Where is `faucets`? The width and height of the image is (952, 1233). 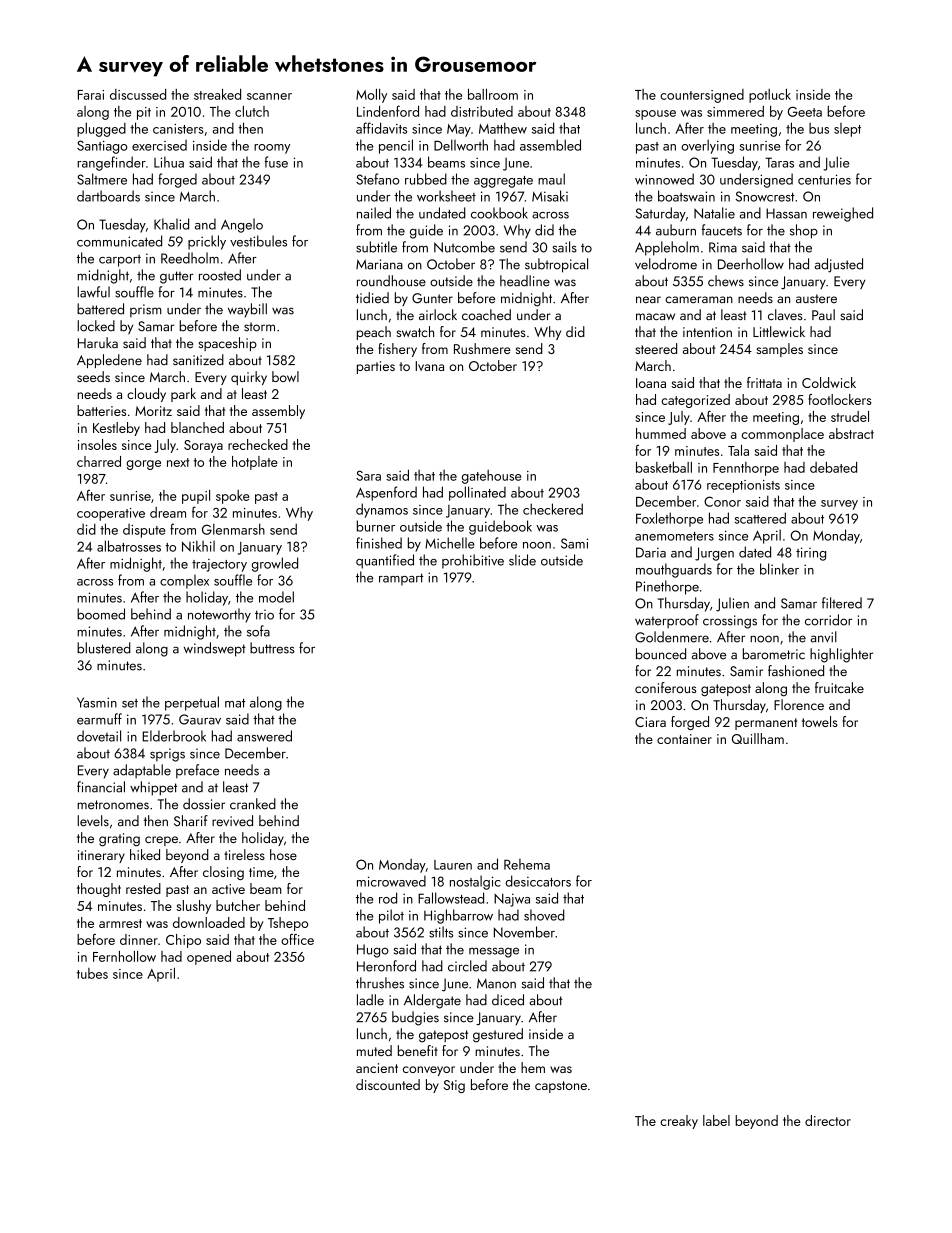 faucets is located at coordinates (722, 230).
